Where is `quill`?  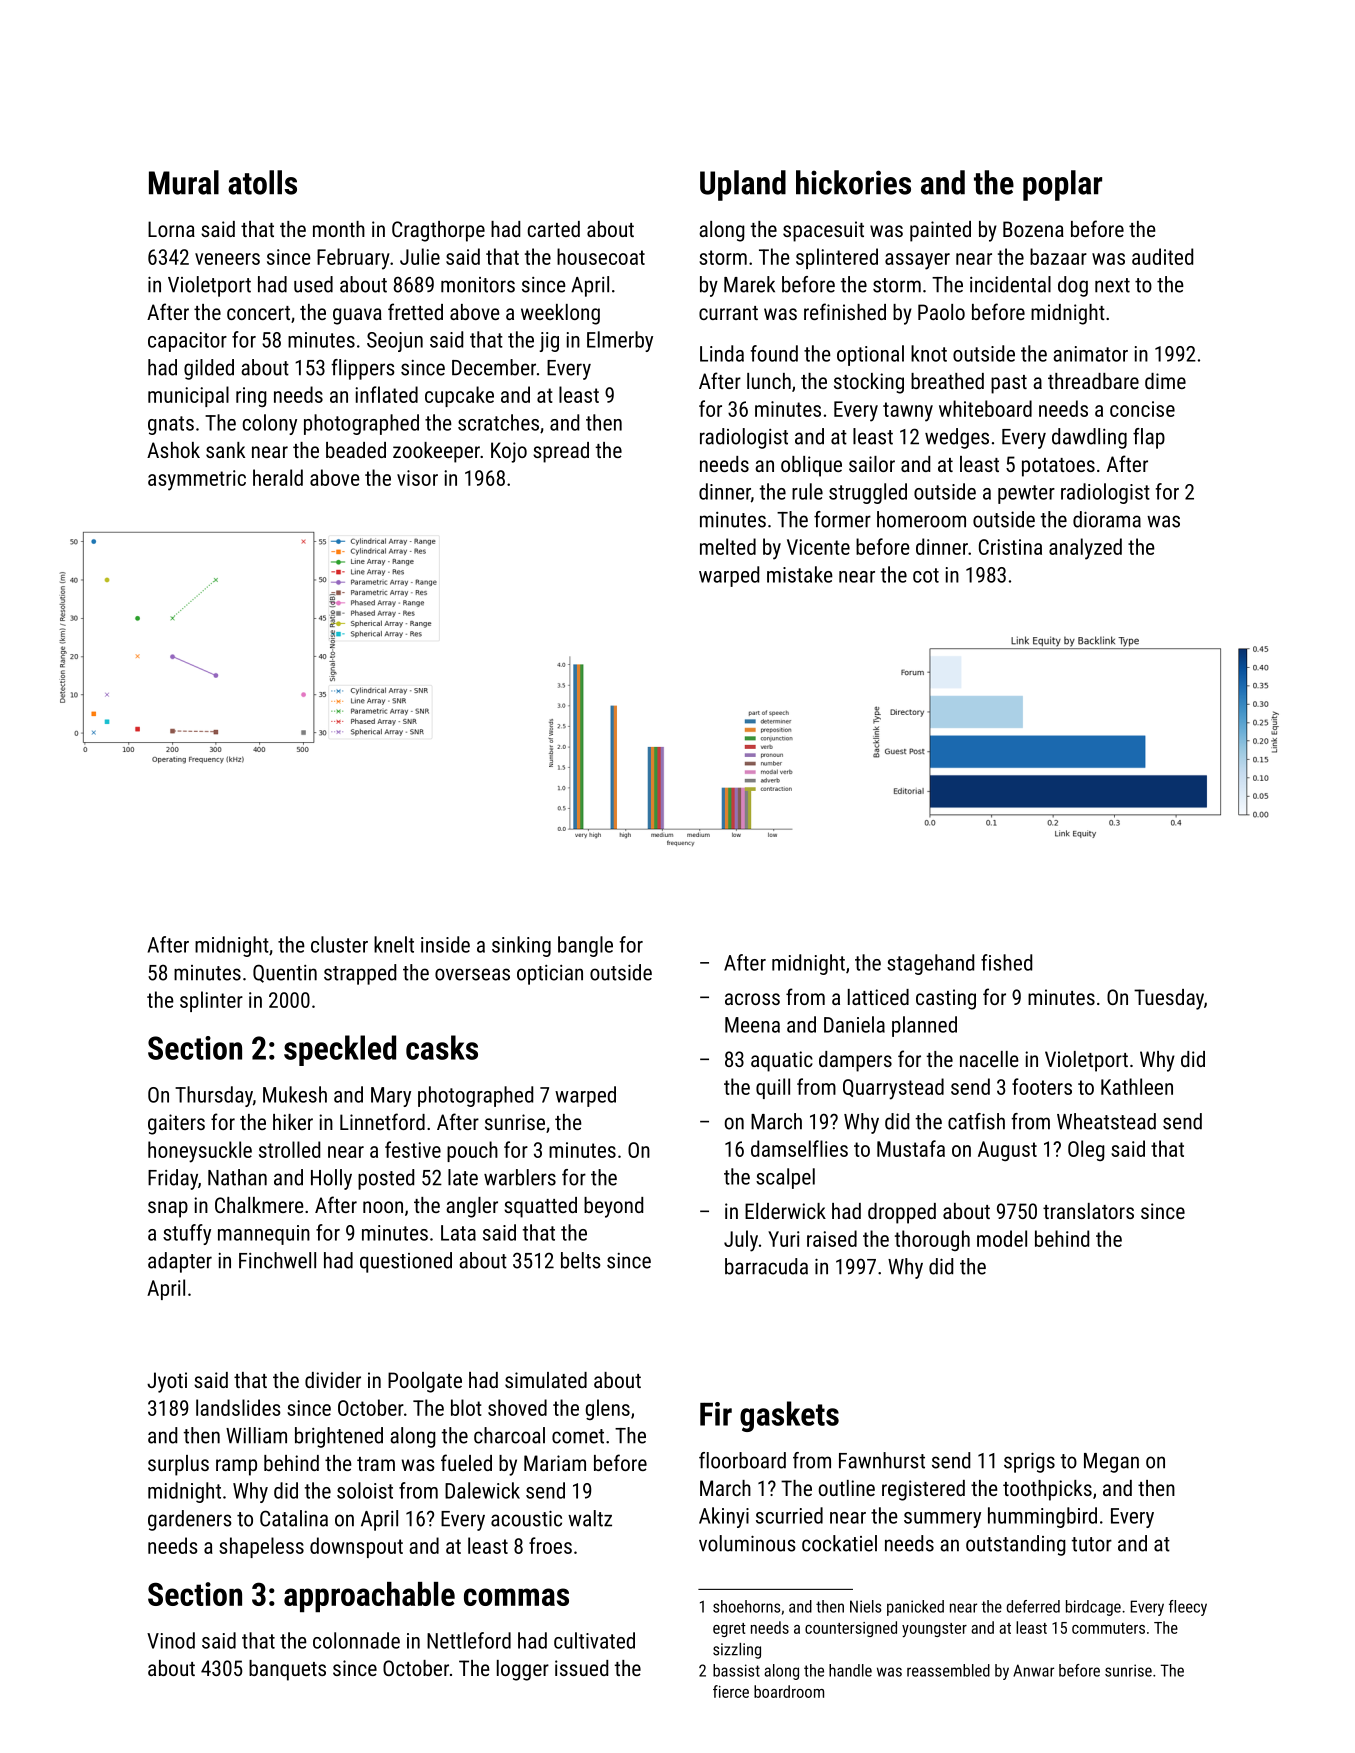 quill is located at coordinates (773, 1088).
